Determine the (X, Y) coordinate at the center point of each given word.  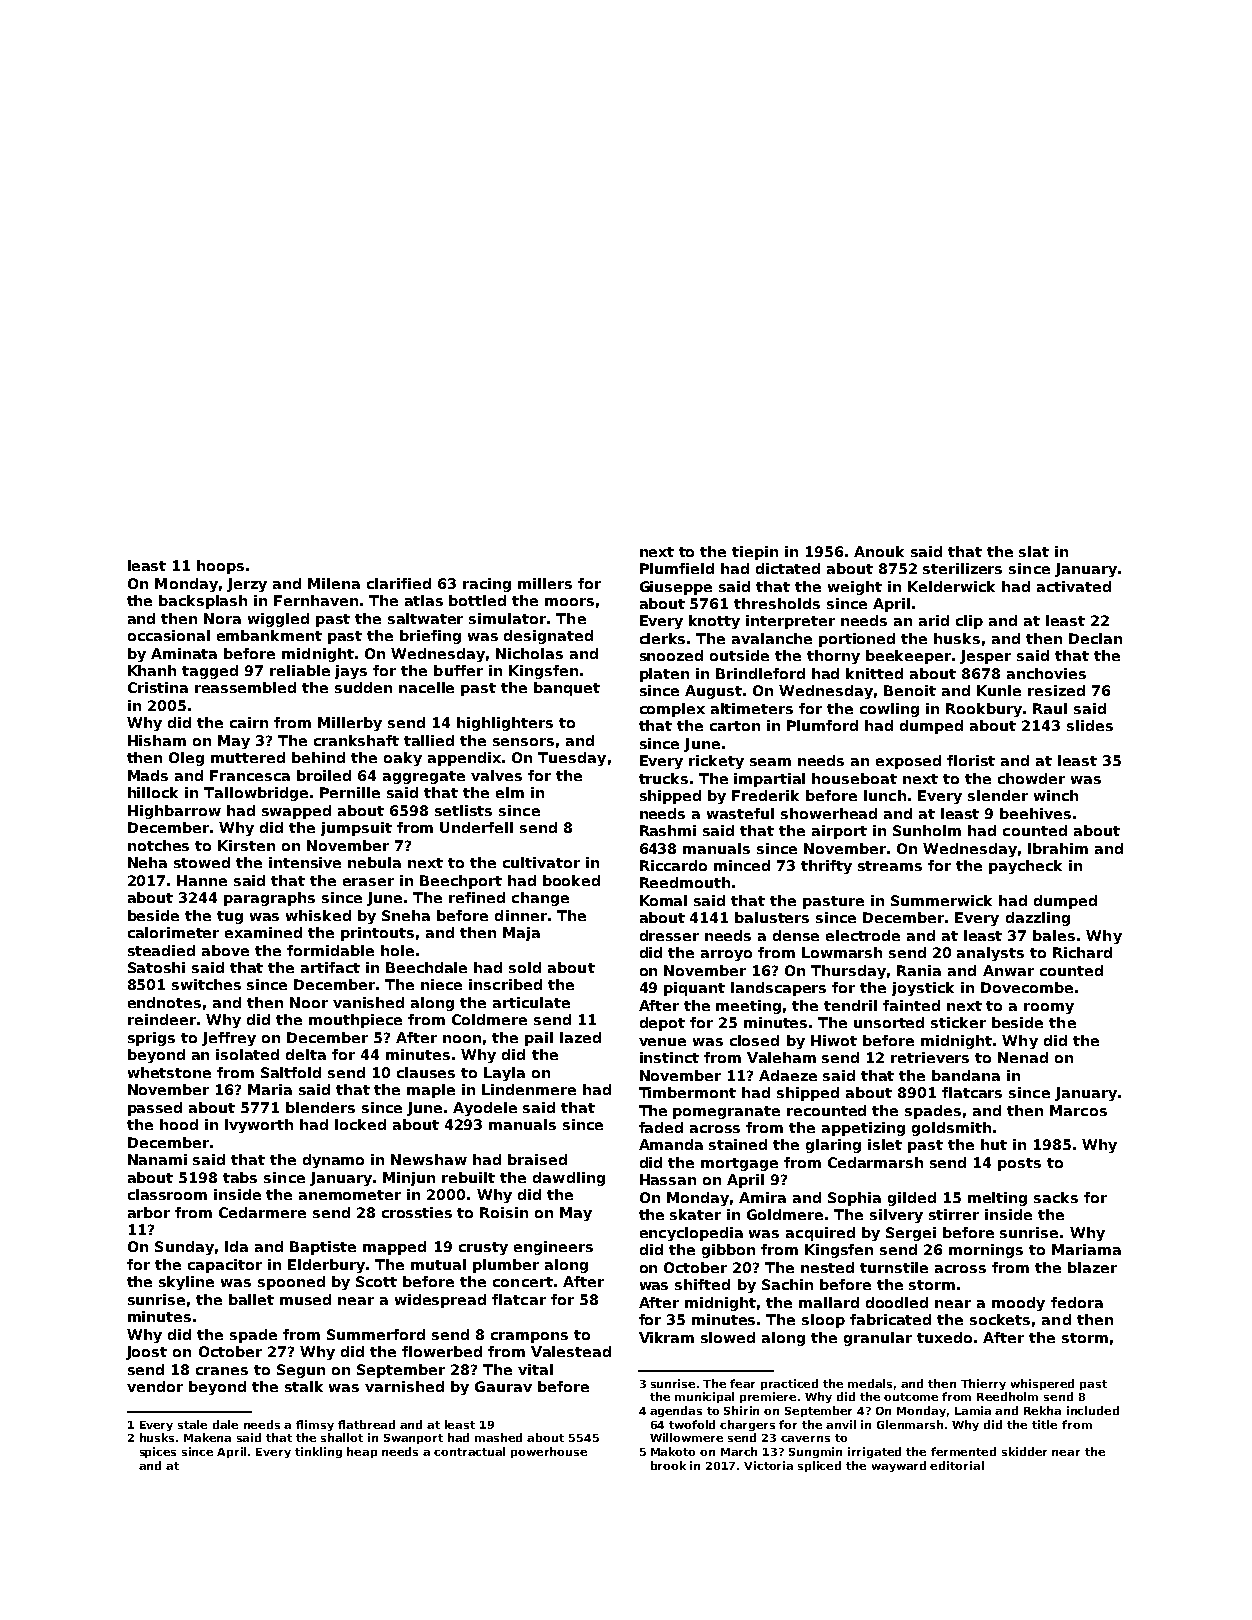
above (225, 950)
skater (695, 1214)
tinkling (318, 1452)
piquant (694, 989)
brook (668, 1465)
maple (431, 1091)
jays (351, 672)
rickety (716, 762)
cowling (889, 710)
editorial (957, 1465)
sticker (958, 1022)
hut (994, 1144)
